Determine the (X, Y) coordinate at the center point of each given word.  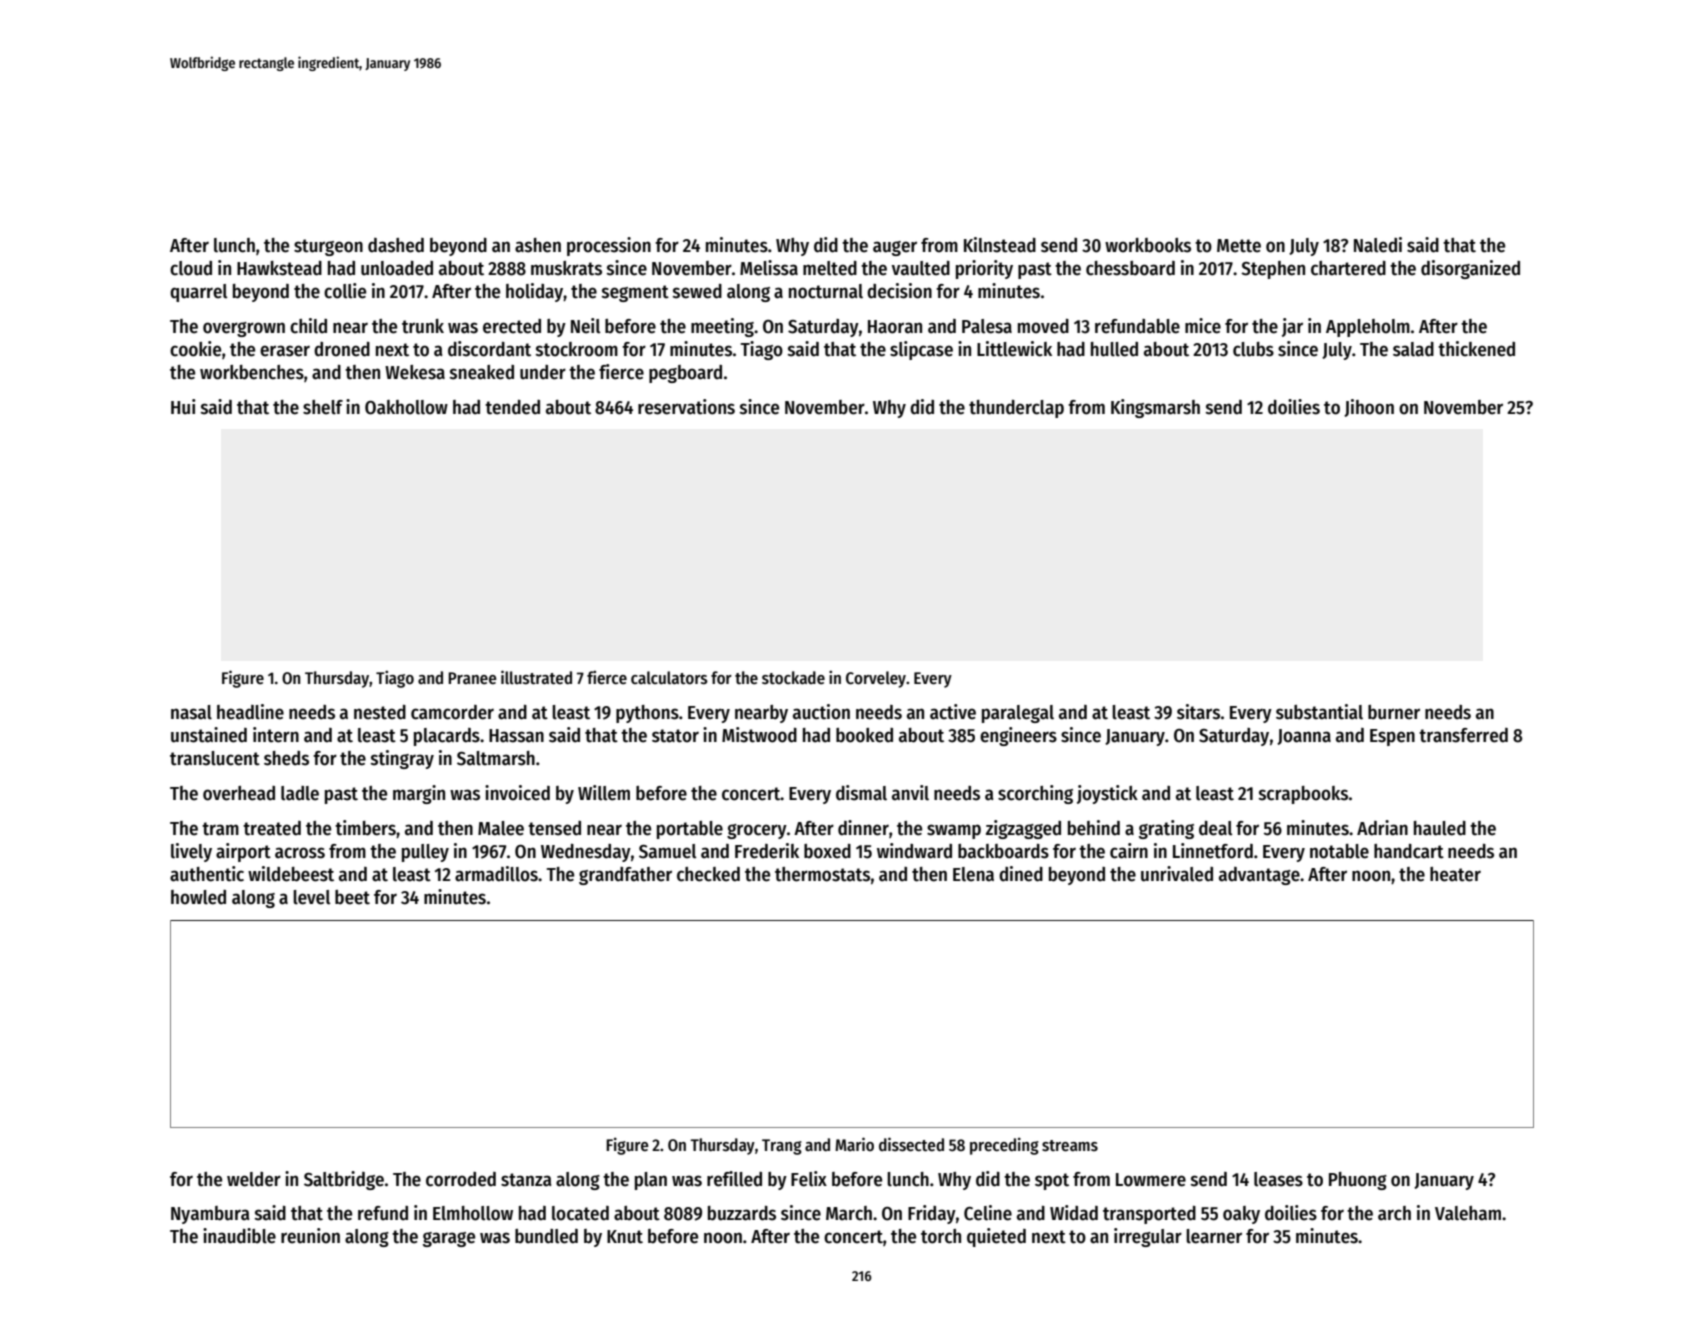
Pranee (472, 678)
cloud (191, 268)
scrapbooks (1303, 795)
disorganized (1470, 269)
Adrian (1382, 828)
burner (1394, 712)
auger (895, 248)
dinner (863, 828)
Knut (625, 1237)
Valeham (1468, 1213)
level (311, 897)
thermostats (822, 874)
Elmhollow (473, 1213)
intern (276, 735)
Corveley (876, 679)
